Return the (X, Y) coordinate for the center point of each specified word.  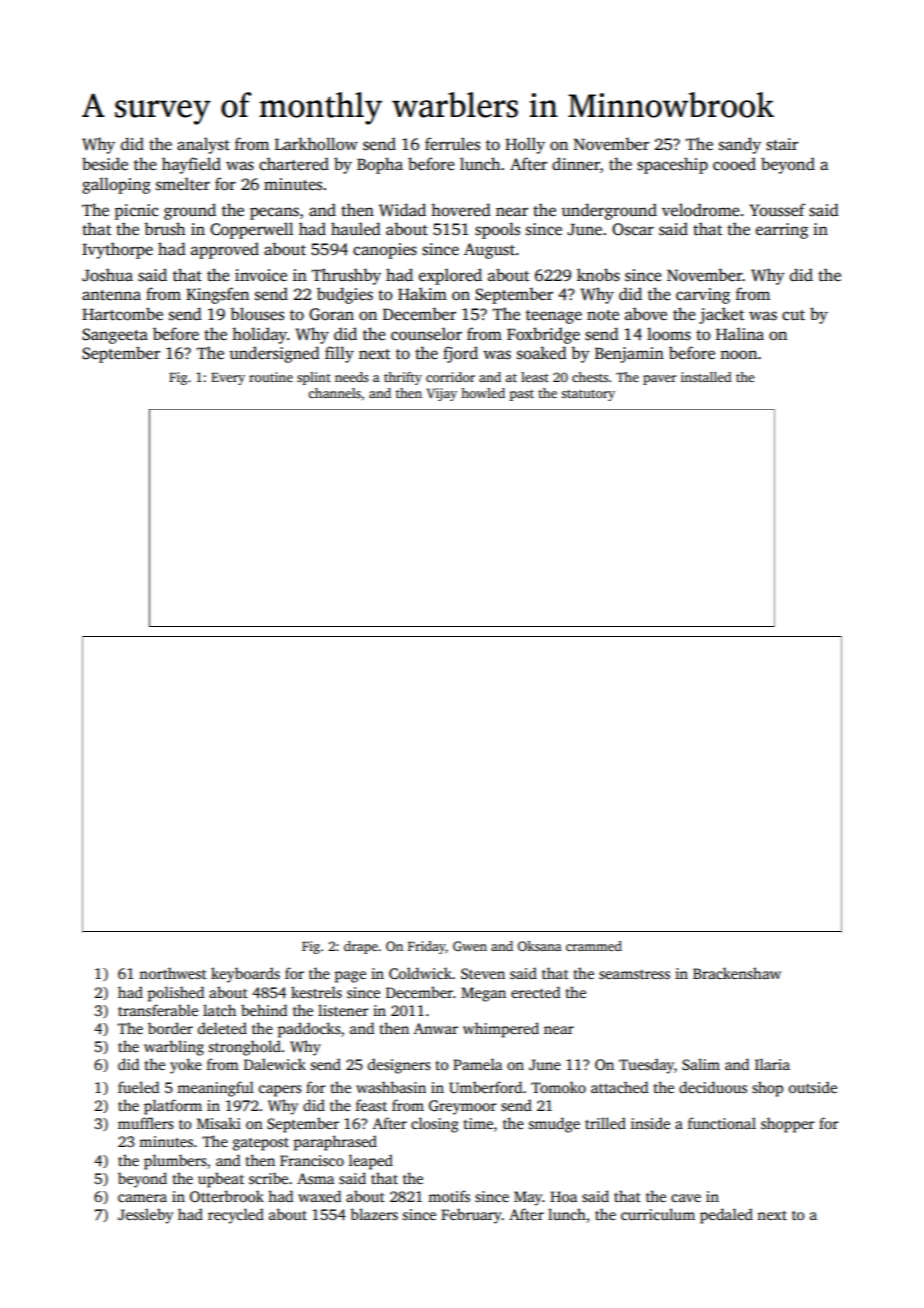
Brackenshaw (737, 973)
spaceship (672, 165)
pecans (274, 213)
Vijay (442, 394)
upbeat (221, 1180)
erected (535, 992)
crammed (594, 946)
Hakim (422, 293)
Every (228, 379)
